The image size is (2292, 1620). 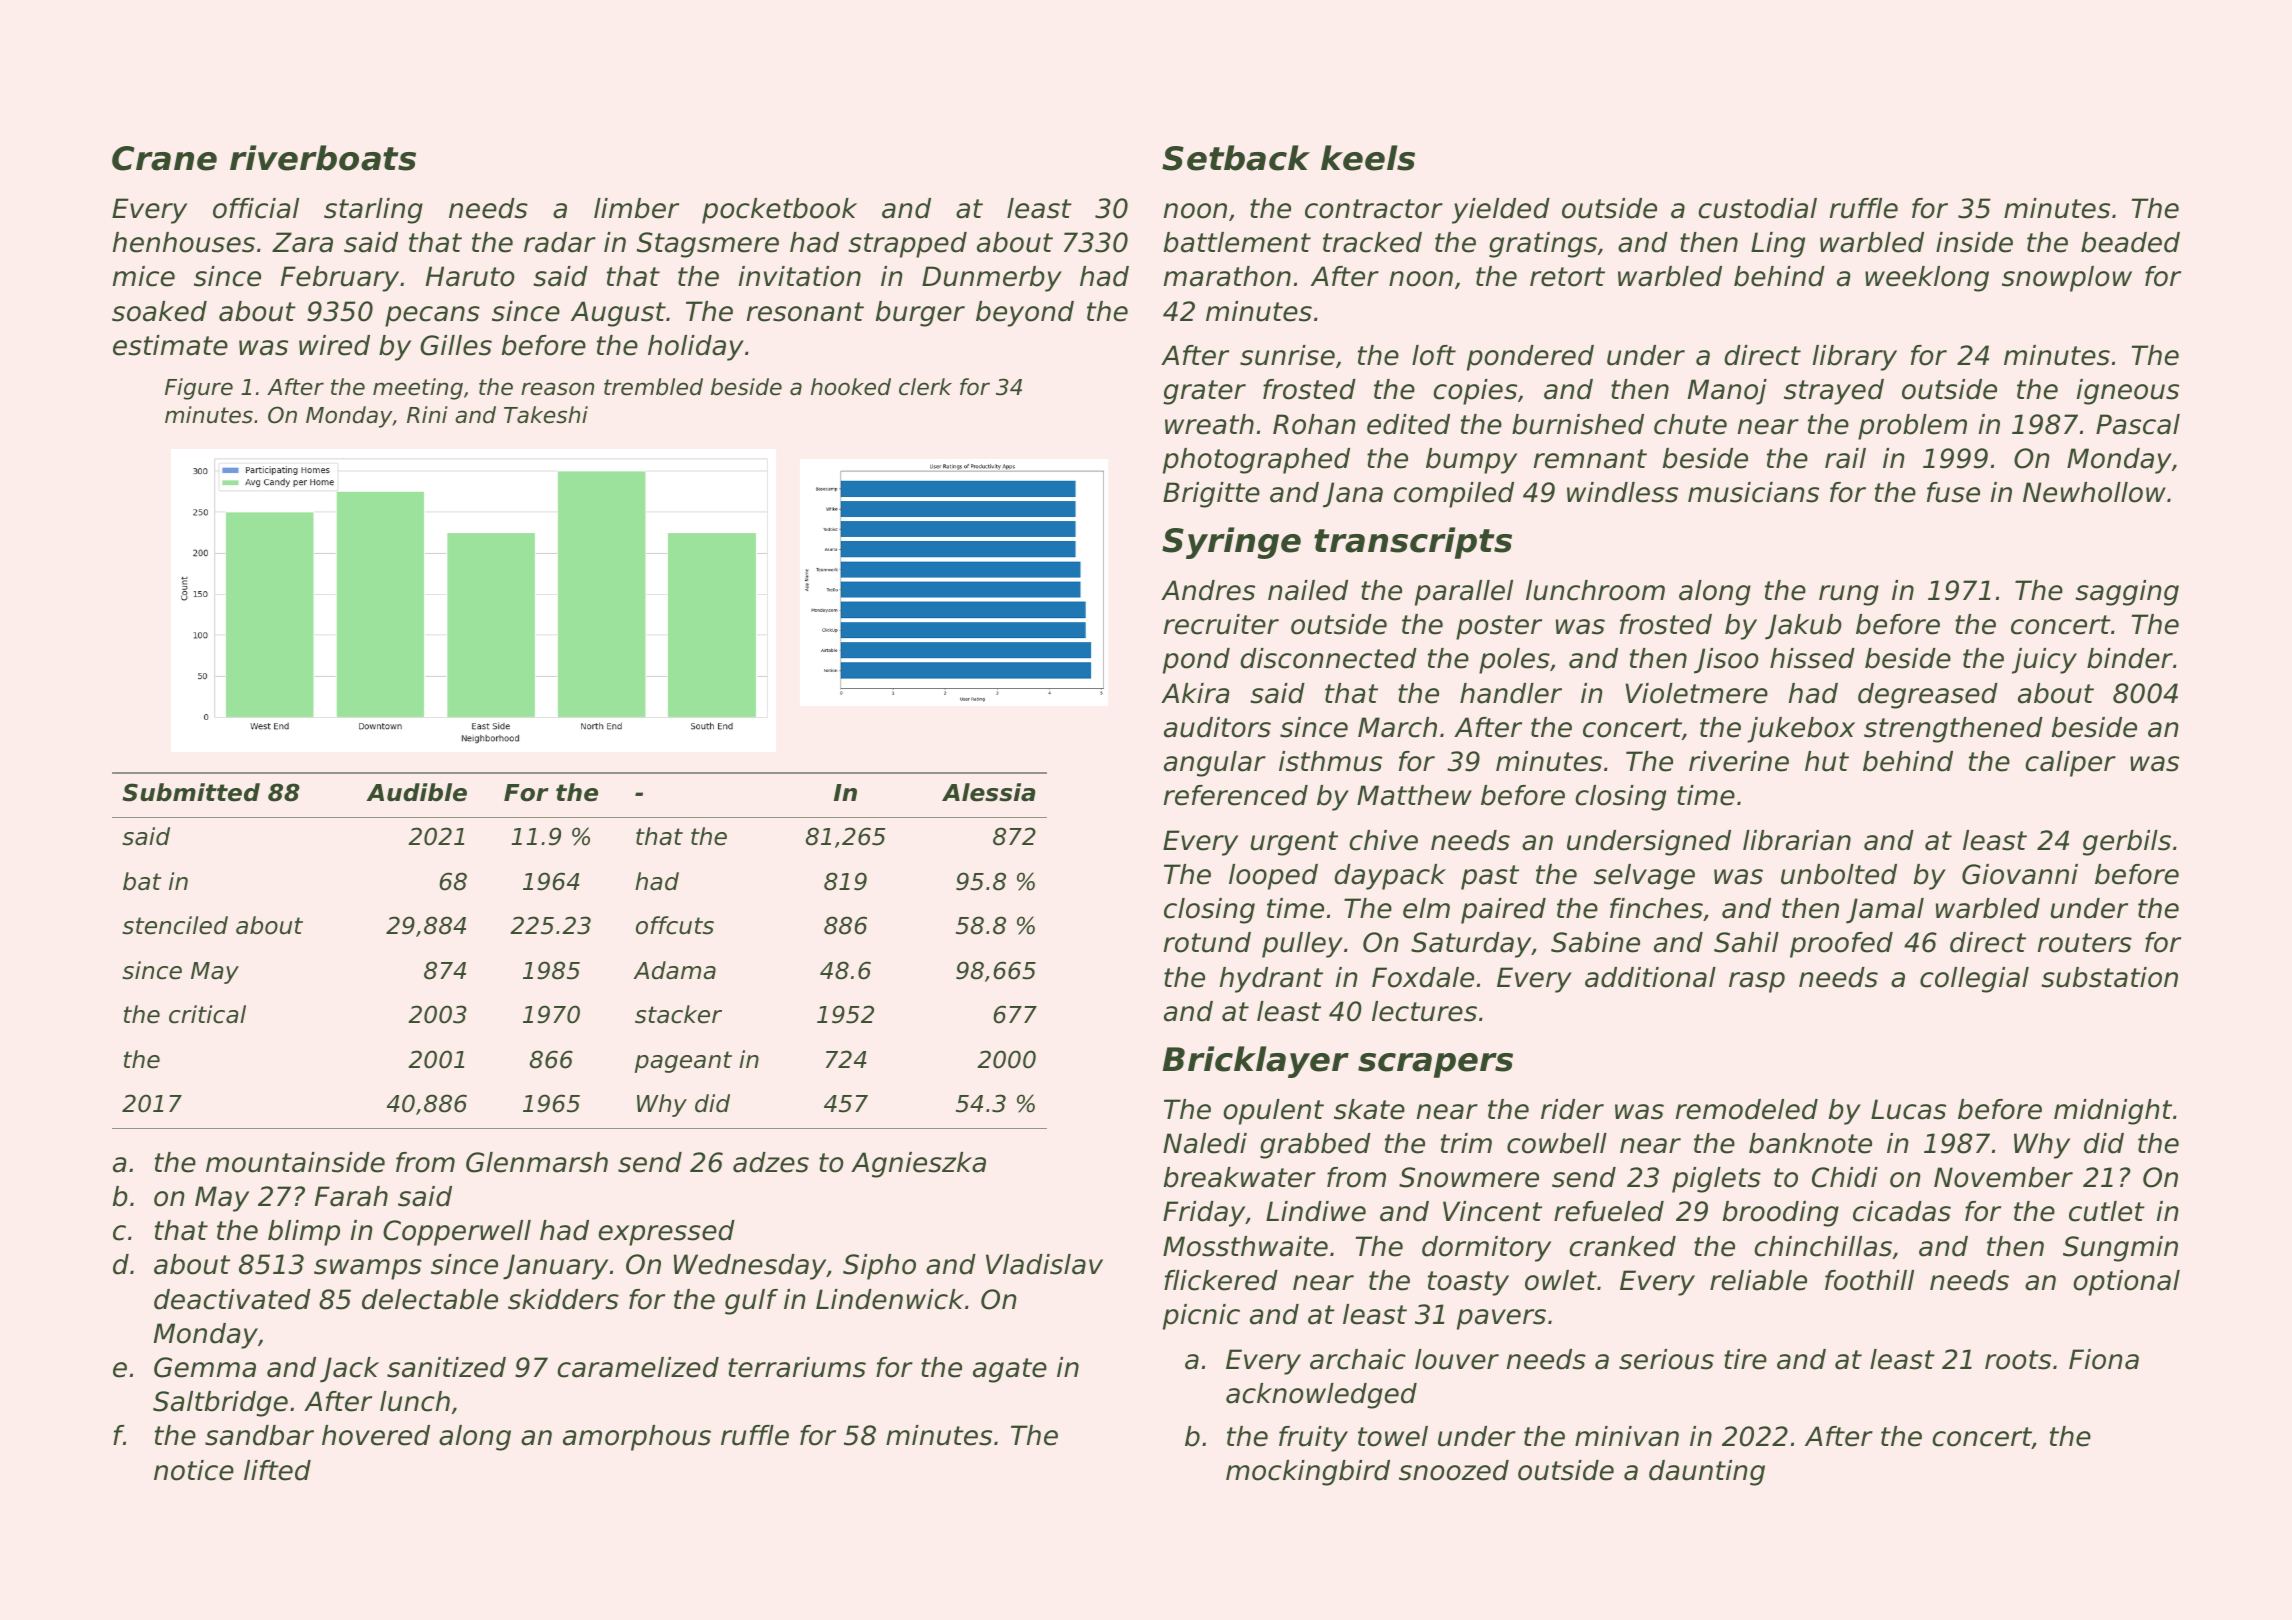 What do you see at coordinates (1236, 158) in the screenshot?
I see `Setback` at bounding box center [1236, 158].
